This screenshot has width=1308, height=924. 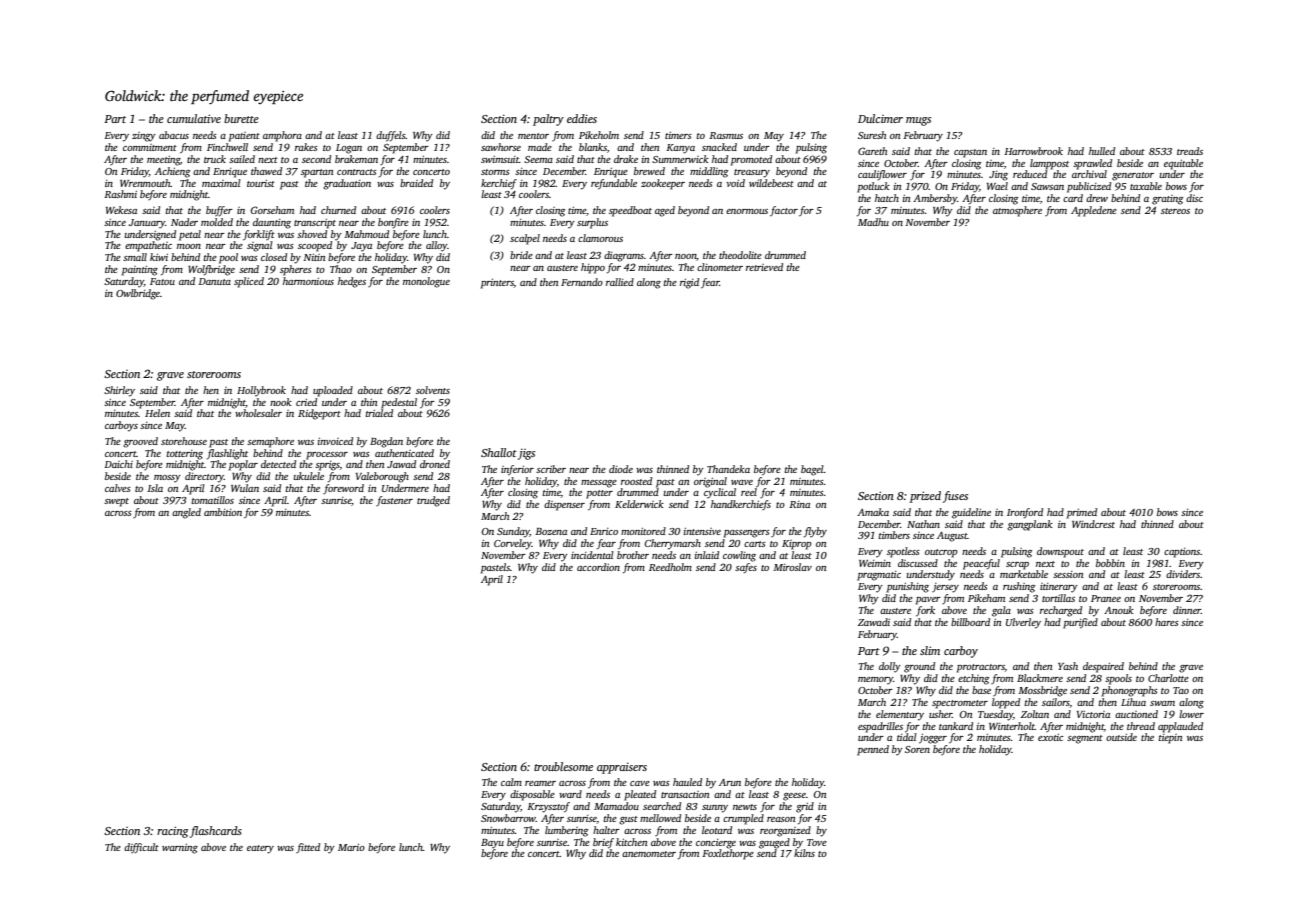 I want to click on scriber, so click(x=551, y=469).
